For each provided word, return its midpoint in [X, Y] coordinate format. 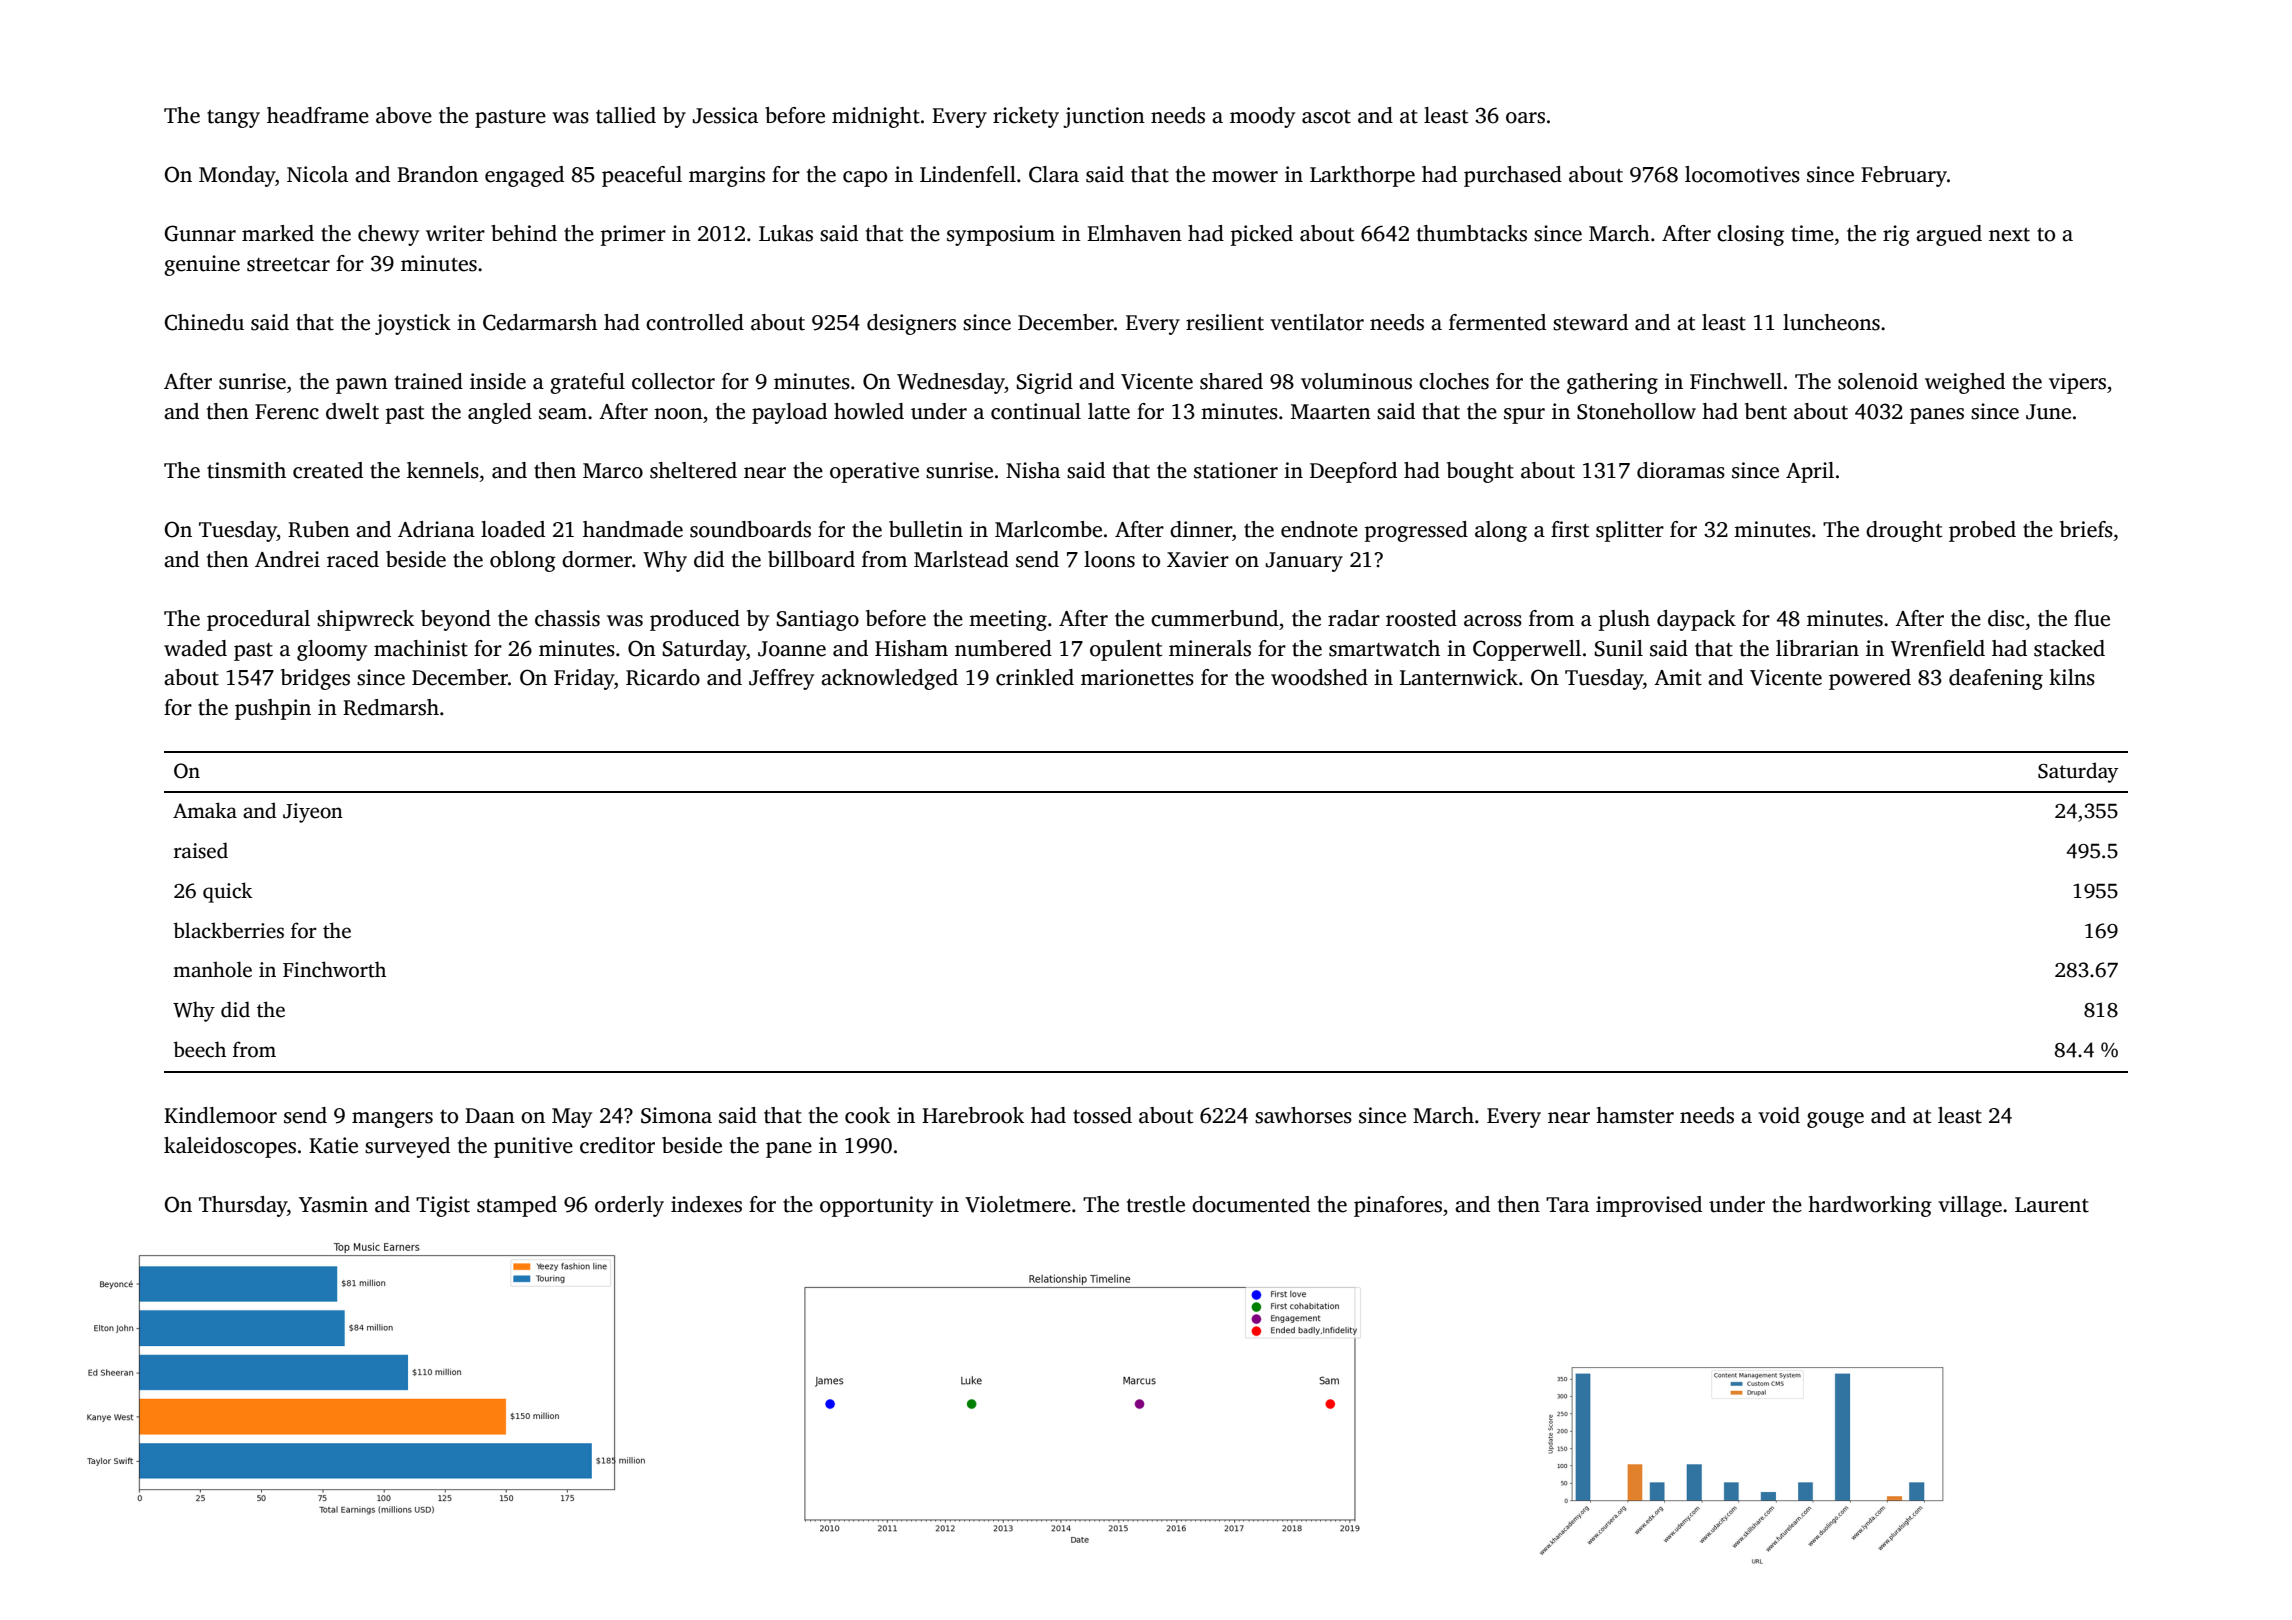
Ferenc [287, 412]
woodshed [1319, 677]
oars [1525, 118]
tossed [1102, 1115]
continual [1036, 411]
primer [633, 235]
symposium [1001, 235]
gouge [1835, 1120]
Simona [676, 1115]
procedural [258, 620]
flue [2092, 618]
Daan [490, 1116]
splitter [1630, 531]
